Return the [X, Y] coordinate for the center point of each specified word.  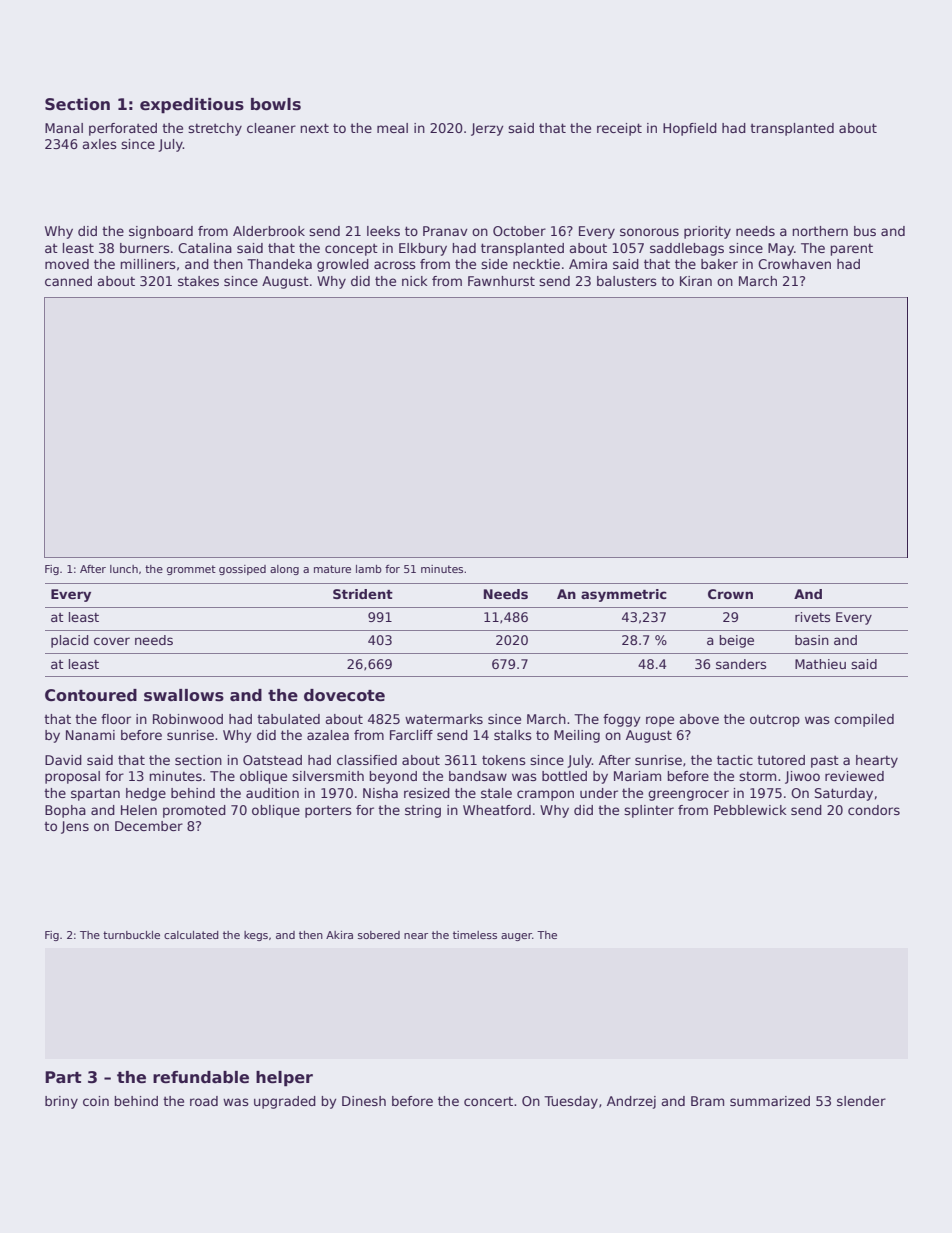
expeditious [192, 106]
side [494, 264]
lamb [369, 569]
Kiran [696, 281]
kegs [256, 936]
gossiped [242, 570]
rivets [812, 617]
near [416, 936]
